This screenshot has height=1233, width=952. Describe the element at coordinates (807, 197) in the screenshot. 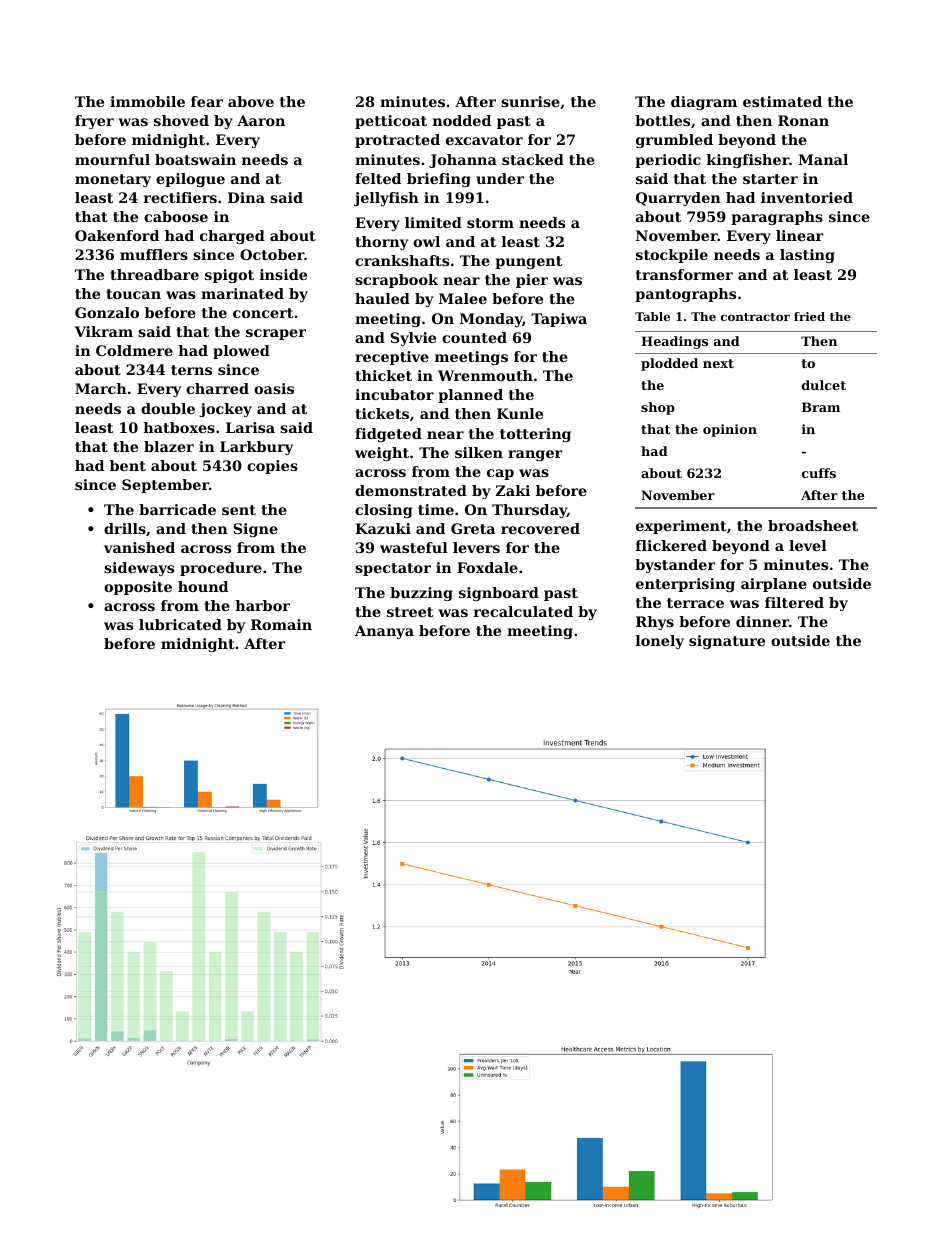

I see `inventoried` at that location.
